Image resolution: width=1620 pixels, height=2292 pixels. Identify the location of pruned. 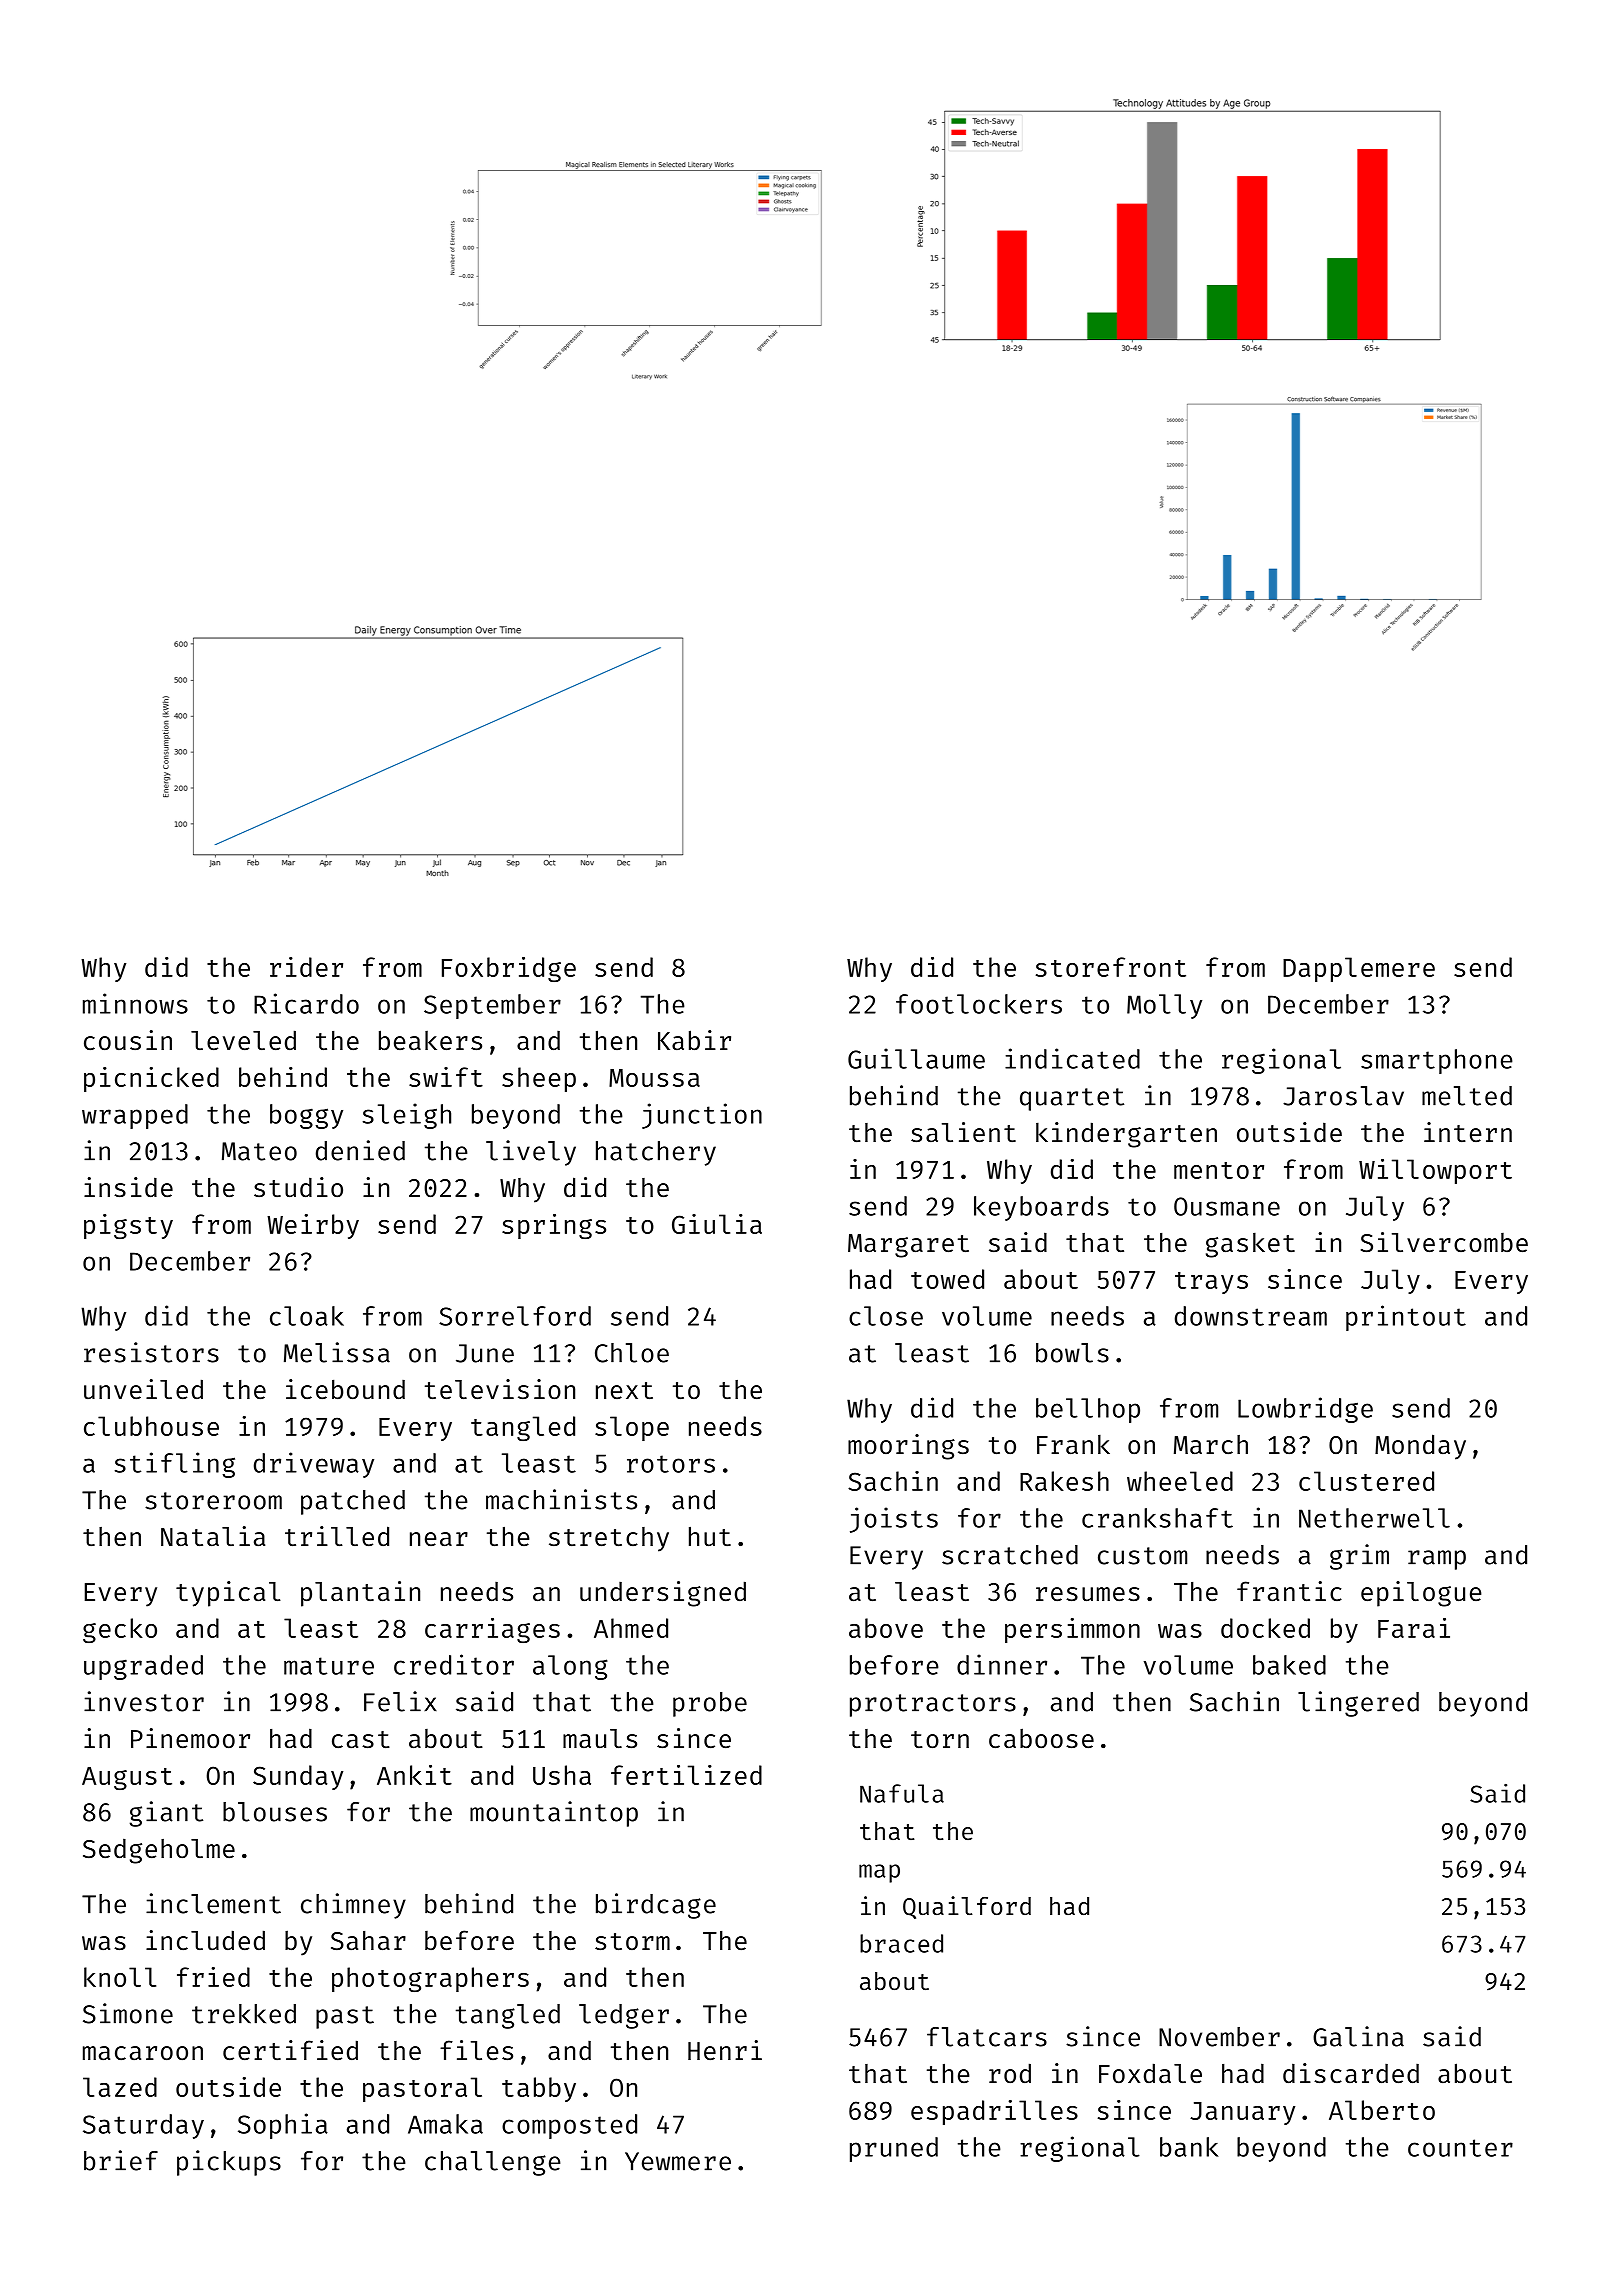
(894, 2149).
